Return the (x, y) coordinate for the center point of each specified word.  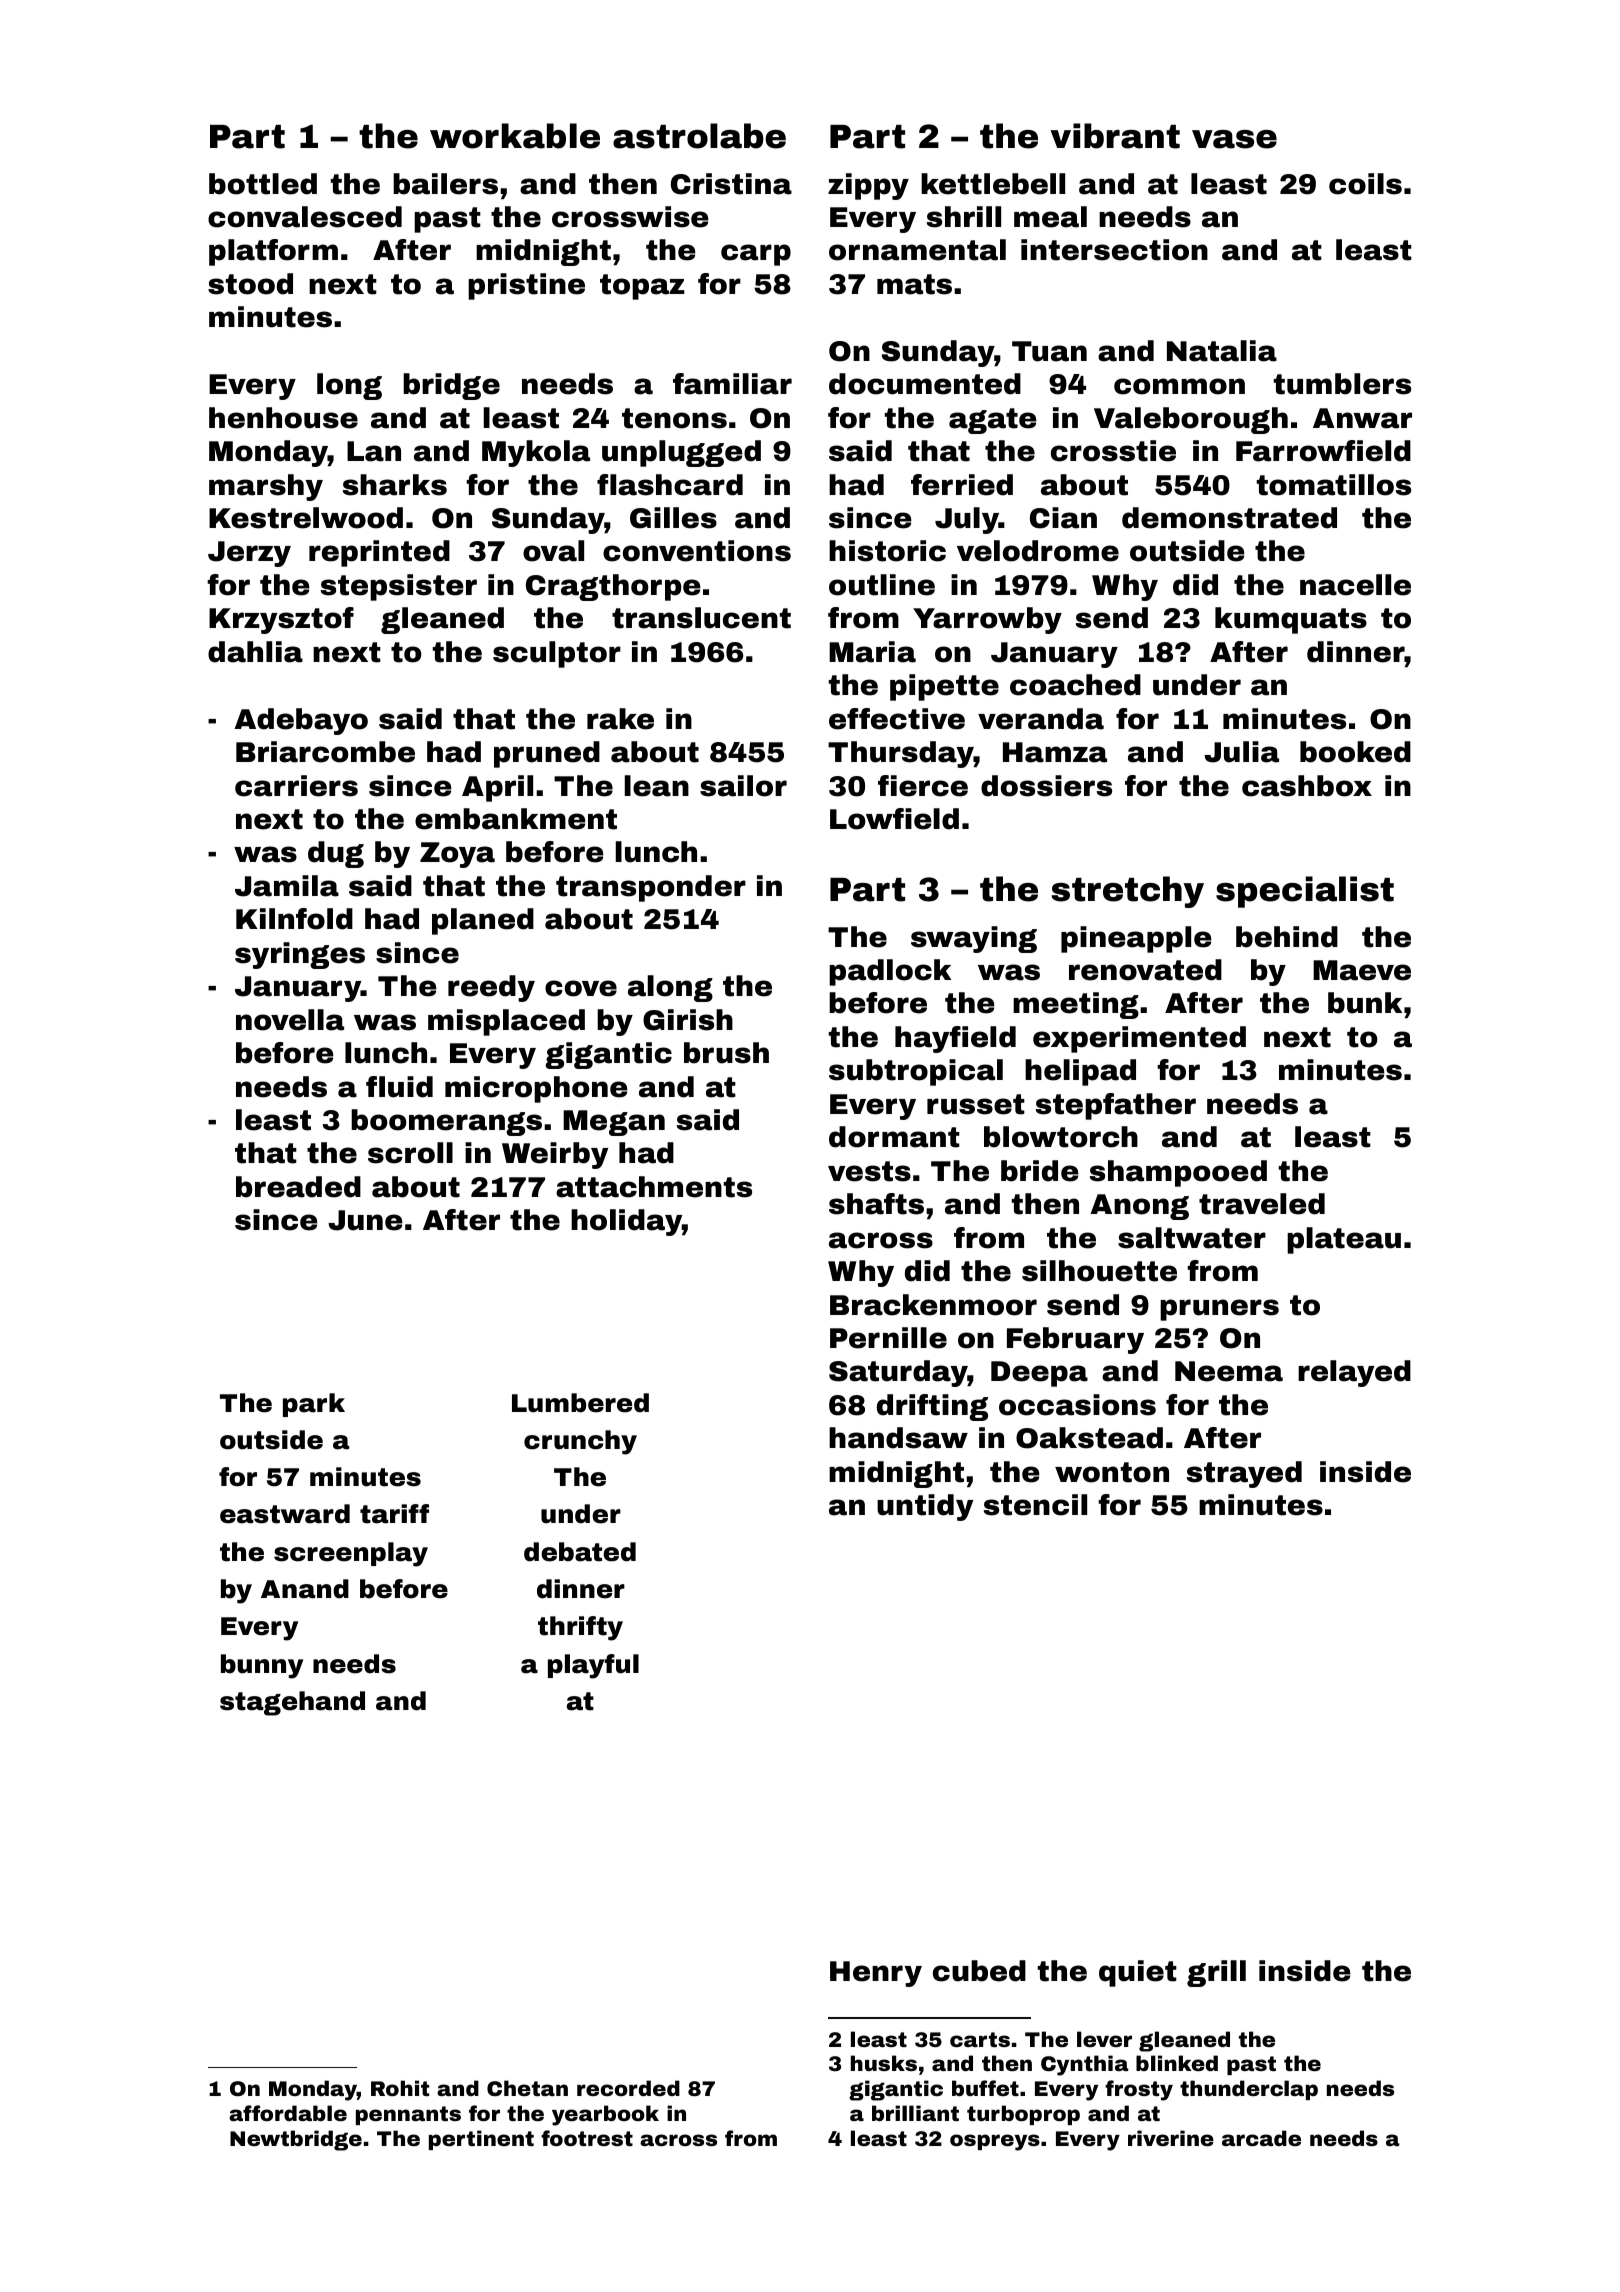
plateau (1344, 1240)
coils (1365, 184)
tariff (394, 1514)
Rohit (400, 2088)
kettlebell (993, 184)
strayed (1244, 1474)
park (314, 1405)
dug (336, 854)
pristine (526, 286)
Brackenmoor (933, 1305)
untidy (925, 1507)
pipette (944, 687)
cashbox (1307, 786)
